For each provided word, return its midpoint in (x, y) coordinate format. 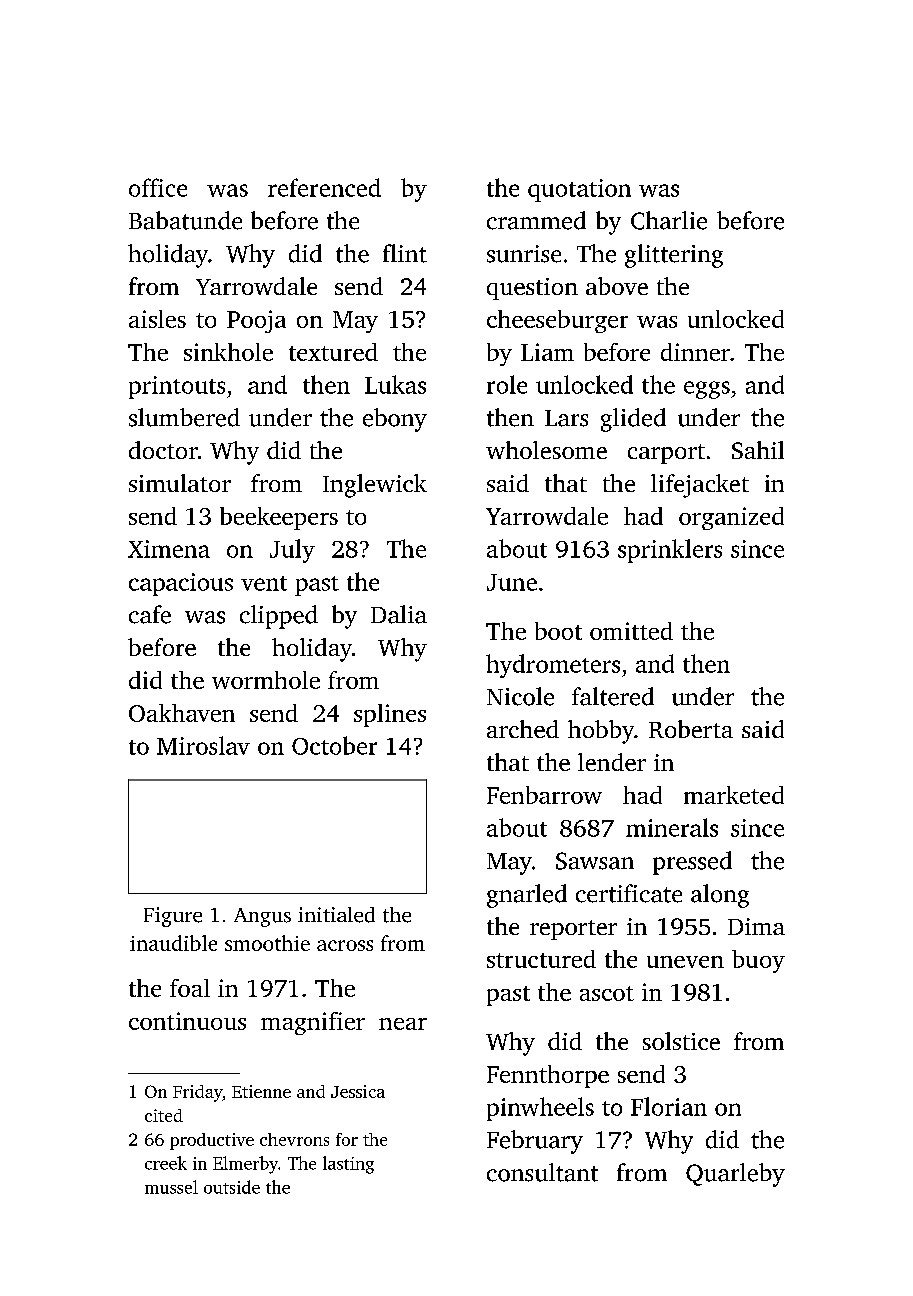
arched (523, 729)
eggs (707, 390)
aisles (157, 319)
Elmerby (245, 1165)
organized (731, 518)
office (158, 187)
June (512, 582)
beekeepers (279, 518)
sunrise (524, 254)
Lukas (395, 384)
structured (541, 959)
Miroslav (203, 745)
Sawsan (595, 861)
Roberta (691, 729)
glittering (674, 256)
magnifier (313, 1023)
